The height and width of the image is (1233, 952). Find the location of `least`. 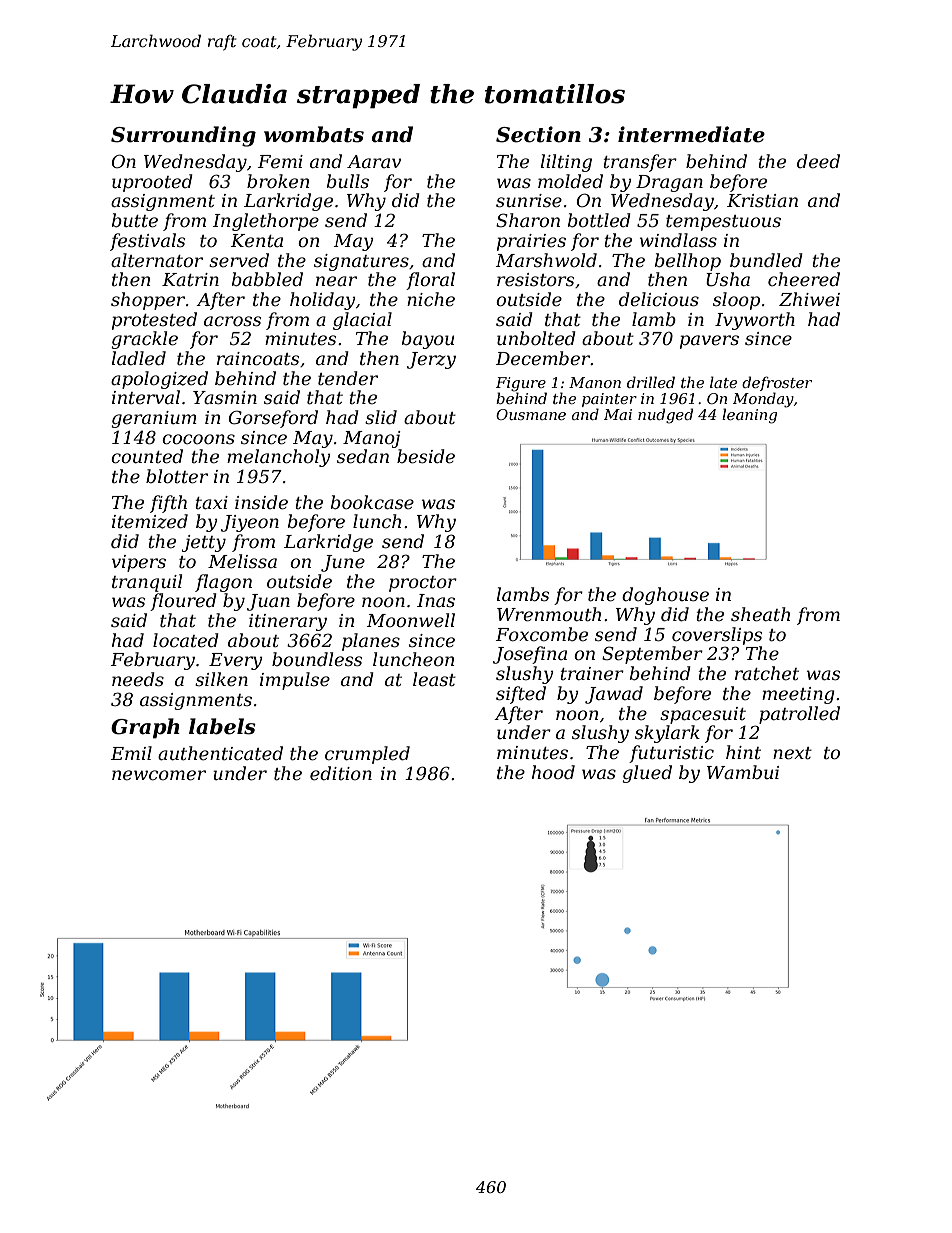

least is located at coordinates (434, 679).
